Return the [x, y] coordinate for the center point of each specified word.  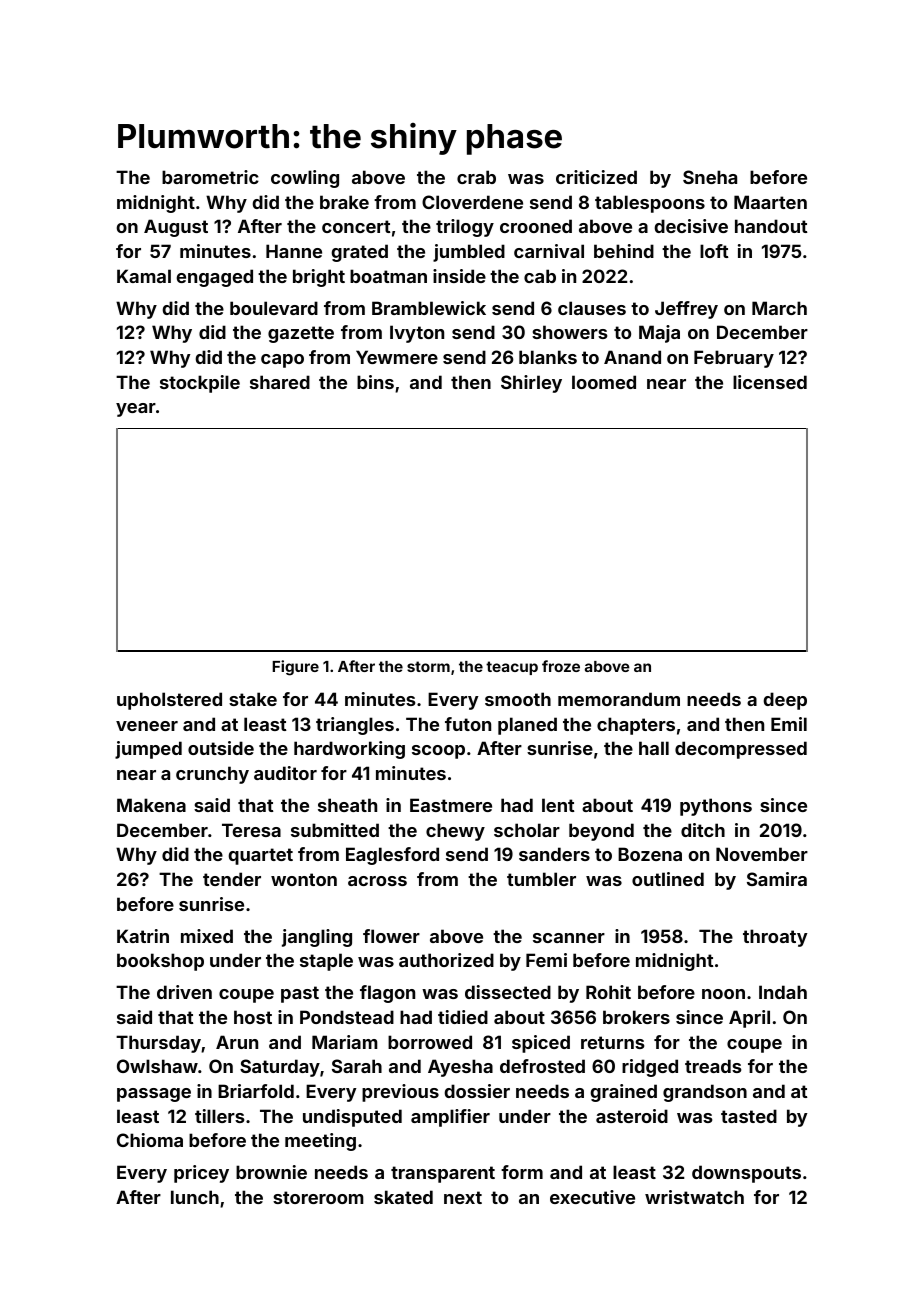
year [136, 410]
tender [232, 879]
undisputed [352, 1118]
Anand [632, 357]
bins [375, 382]
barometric [210, 177]
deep [785, 701]
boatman [388, 276]
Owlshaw [157, 1066]
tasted [749, 1116]
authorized [446, 960]
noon [723, 994]
